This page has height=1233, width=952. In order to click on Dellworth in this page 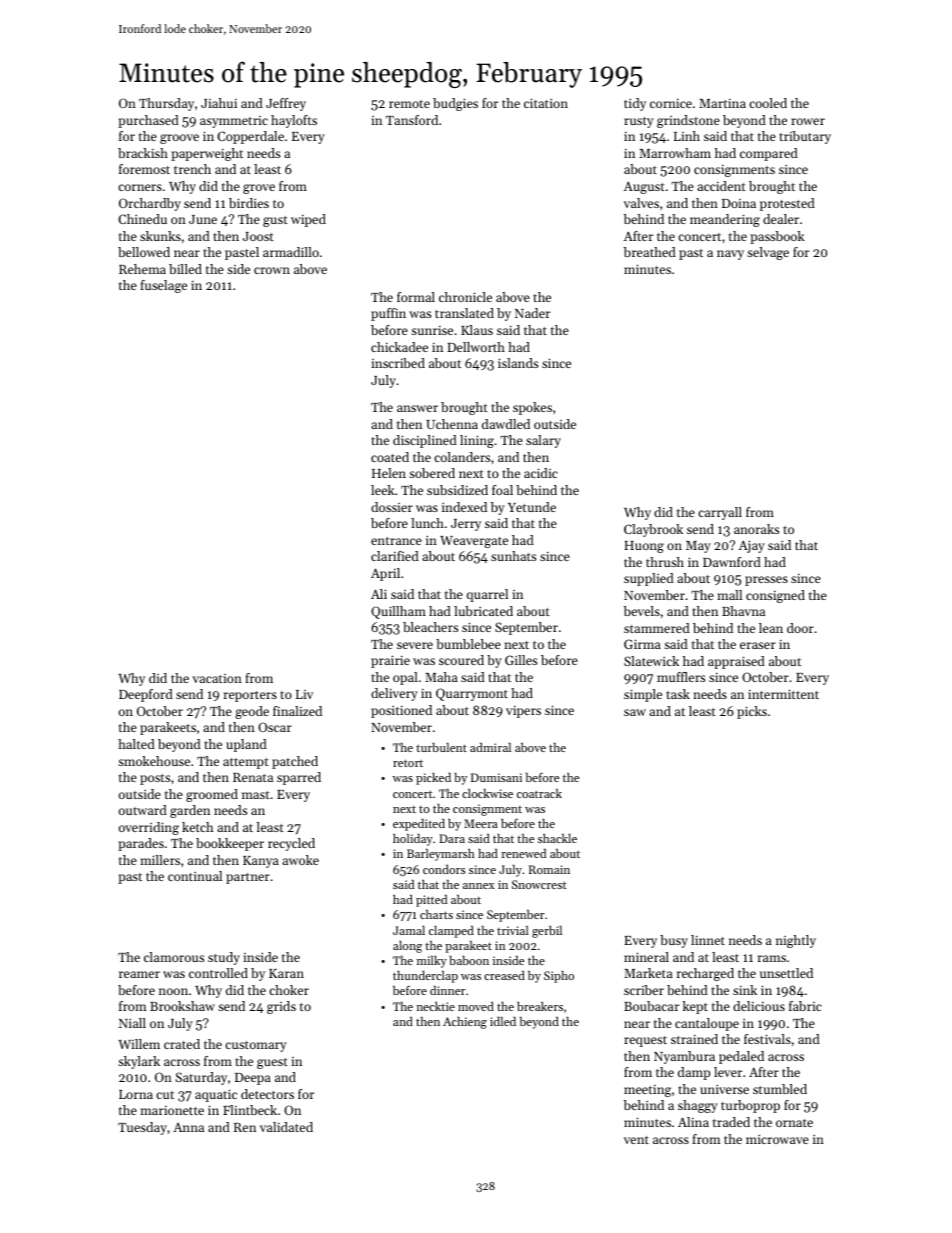, I will do `click(476, 347)`.
